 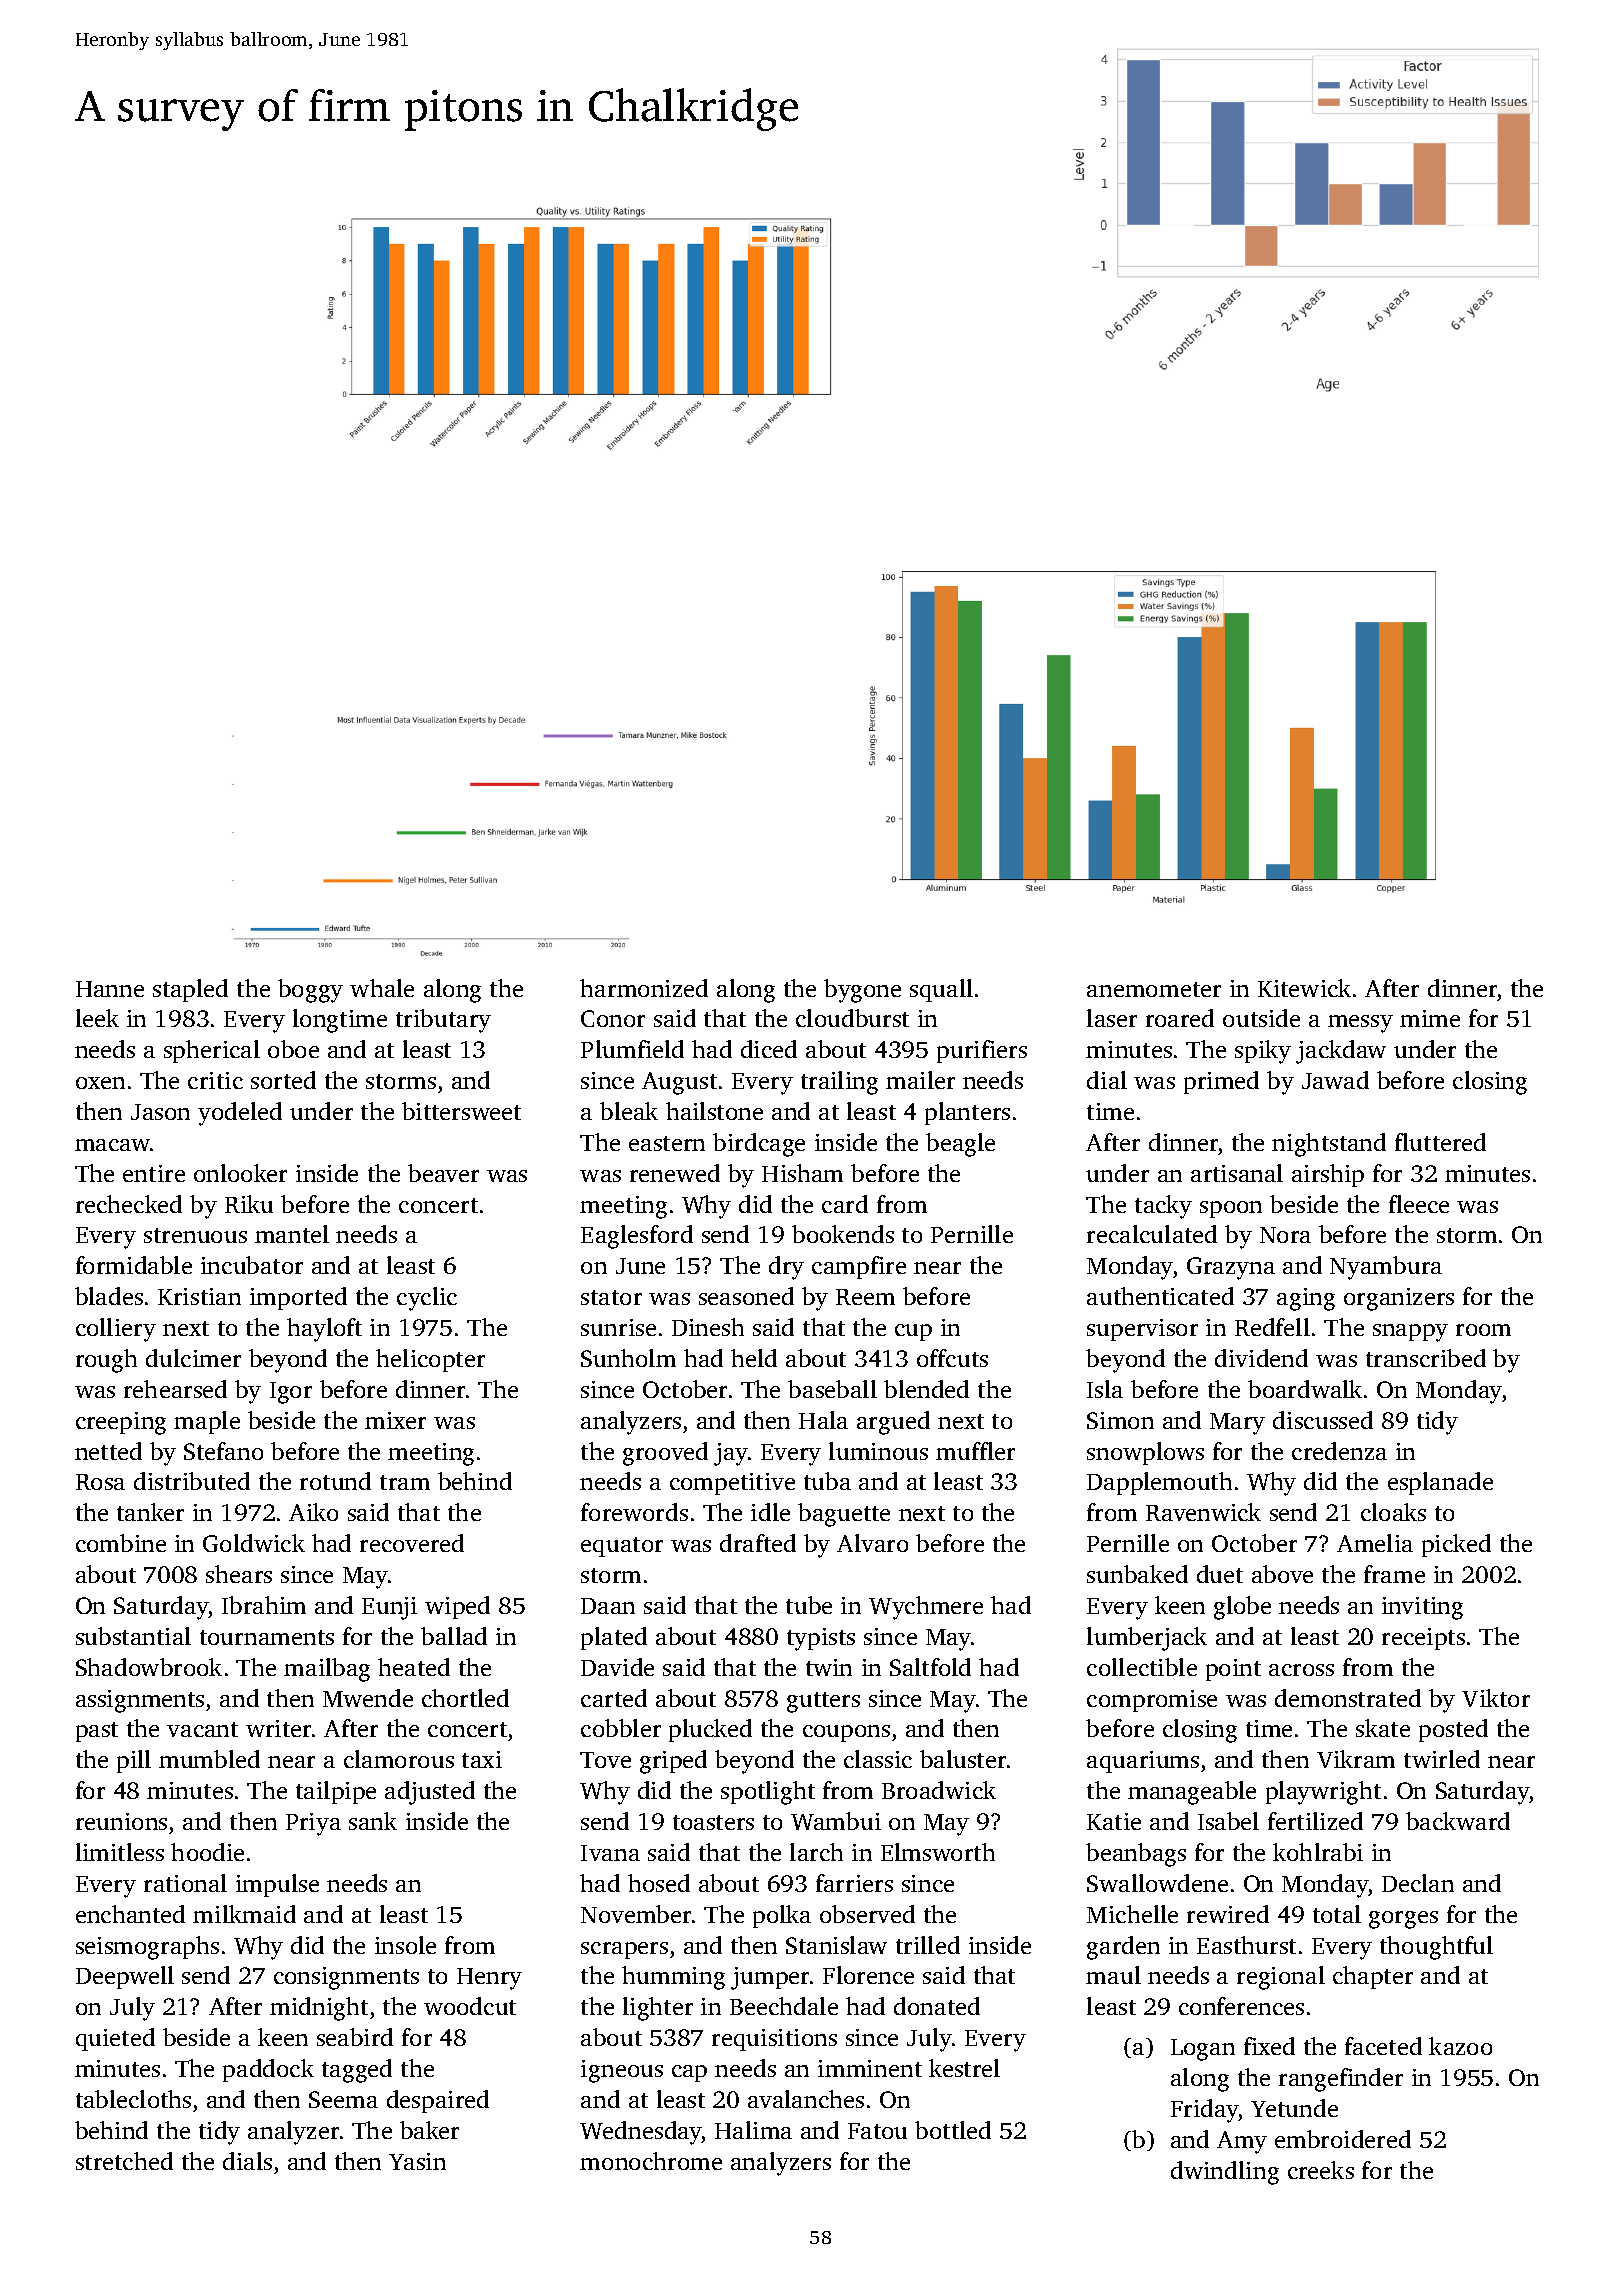 What do you see at coordinates (617, 1667) in the document?
I see `Davide` at bounding box center [617, 1667].
